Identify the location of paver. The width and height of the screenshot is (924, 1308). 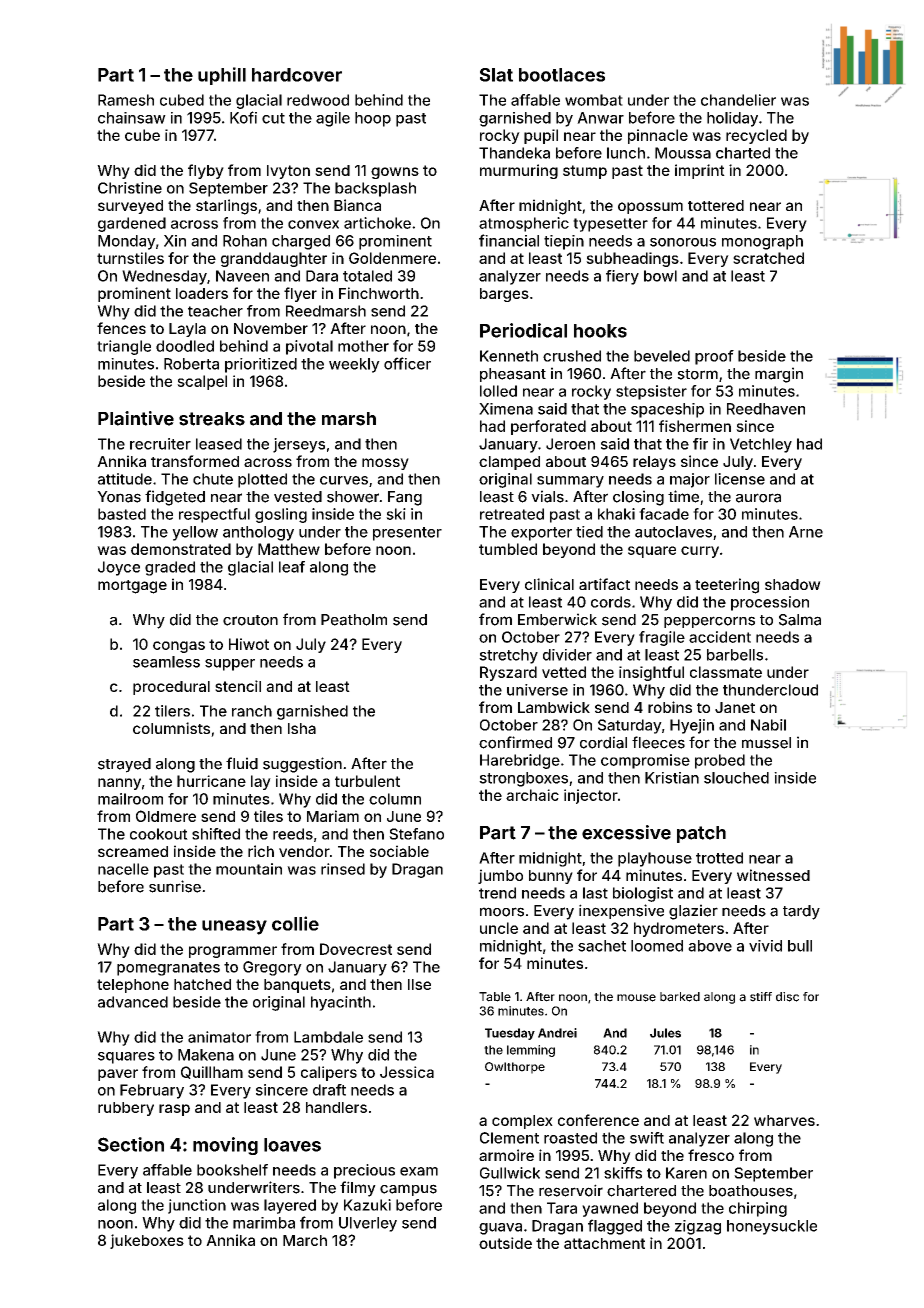
(118, 1075).
